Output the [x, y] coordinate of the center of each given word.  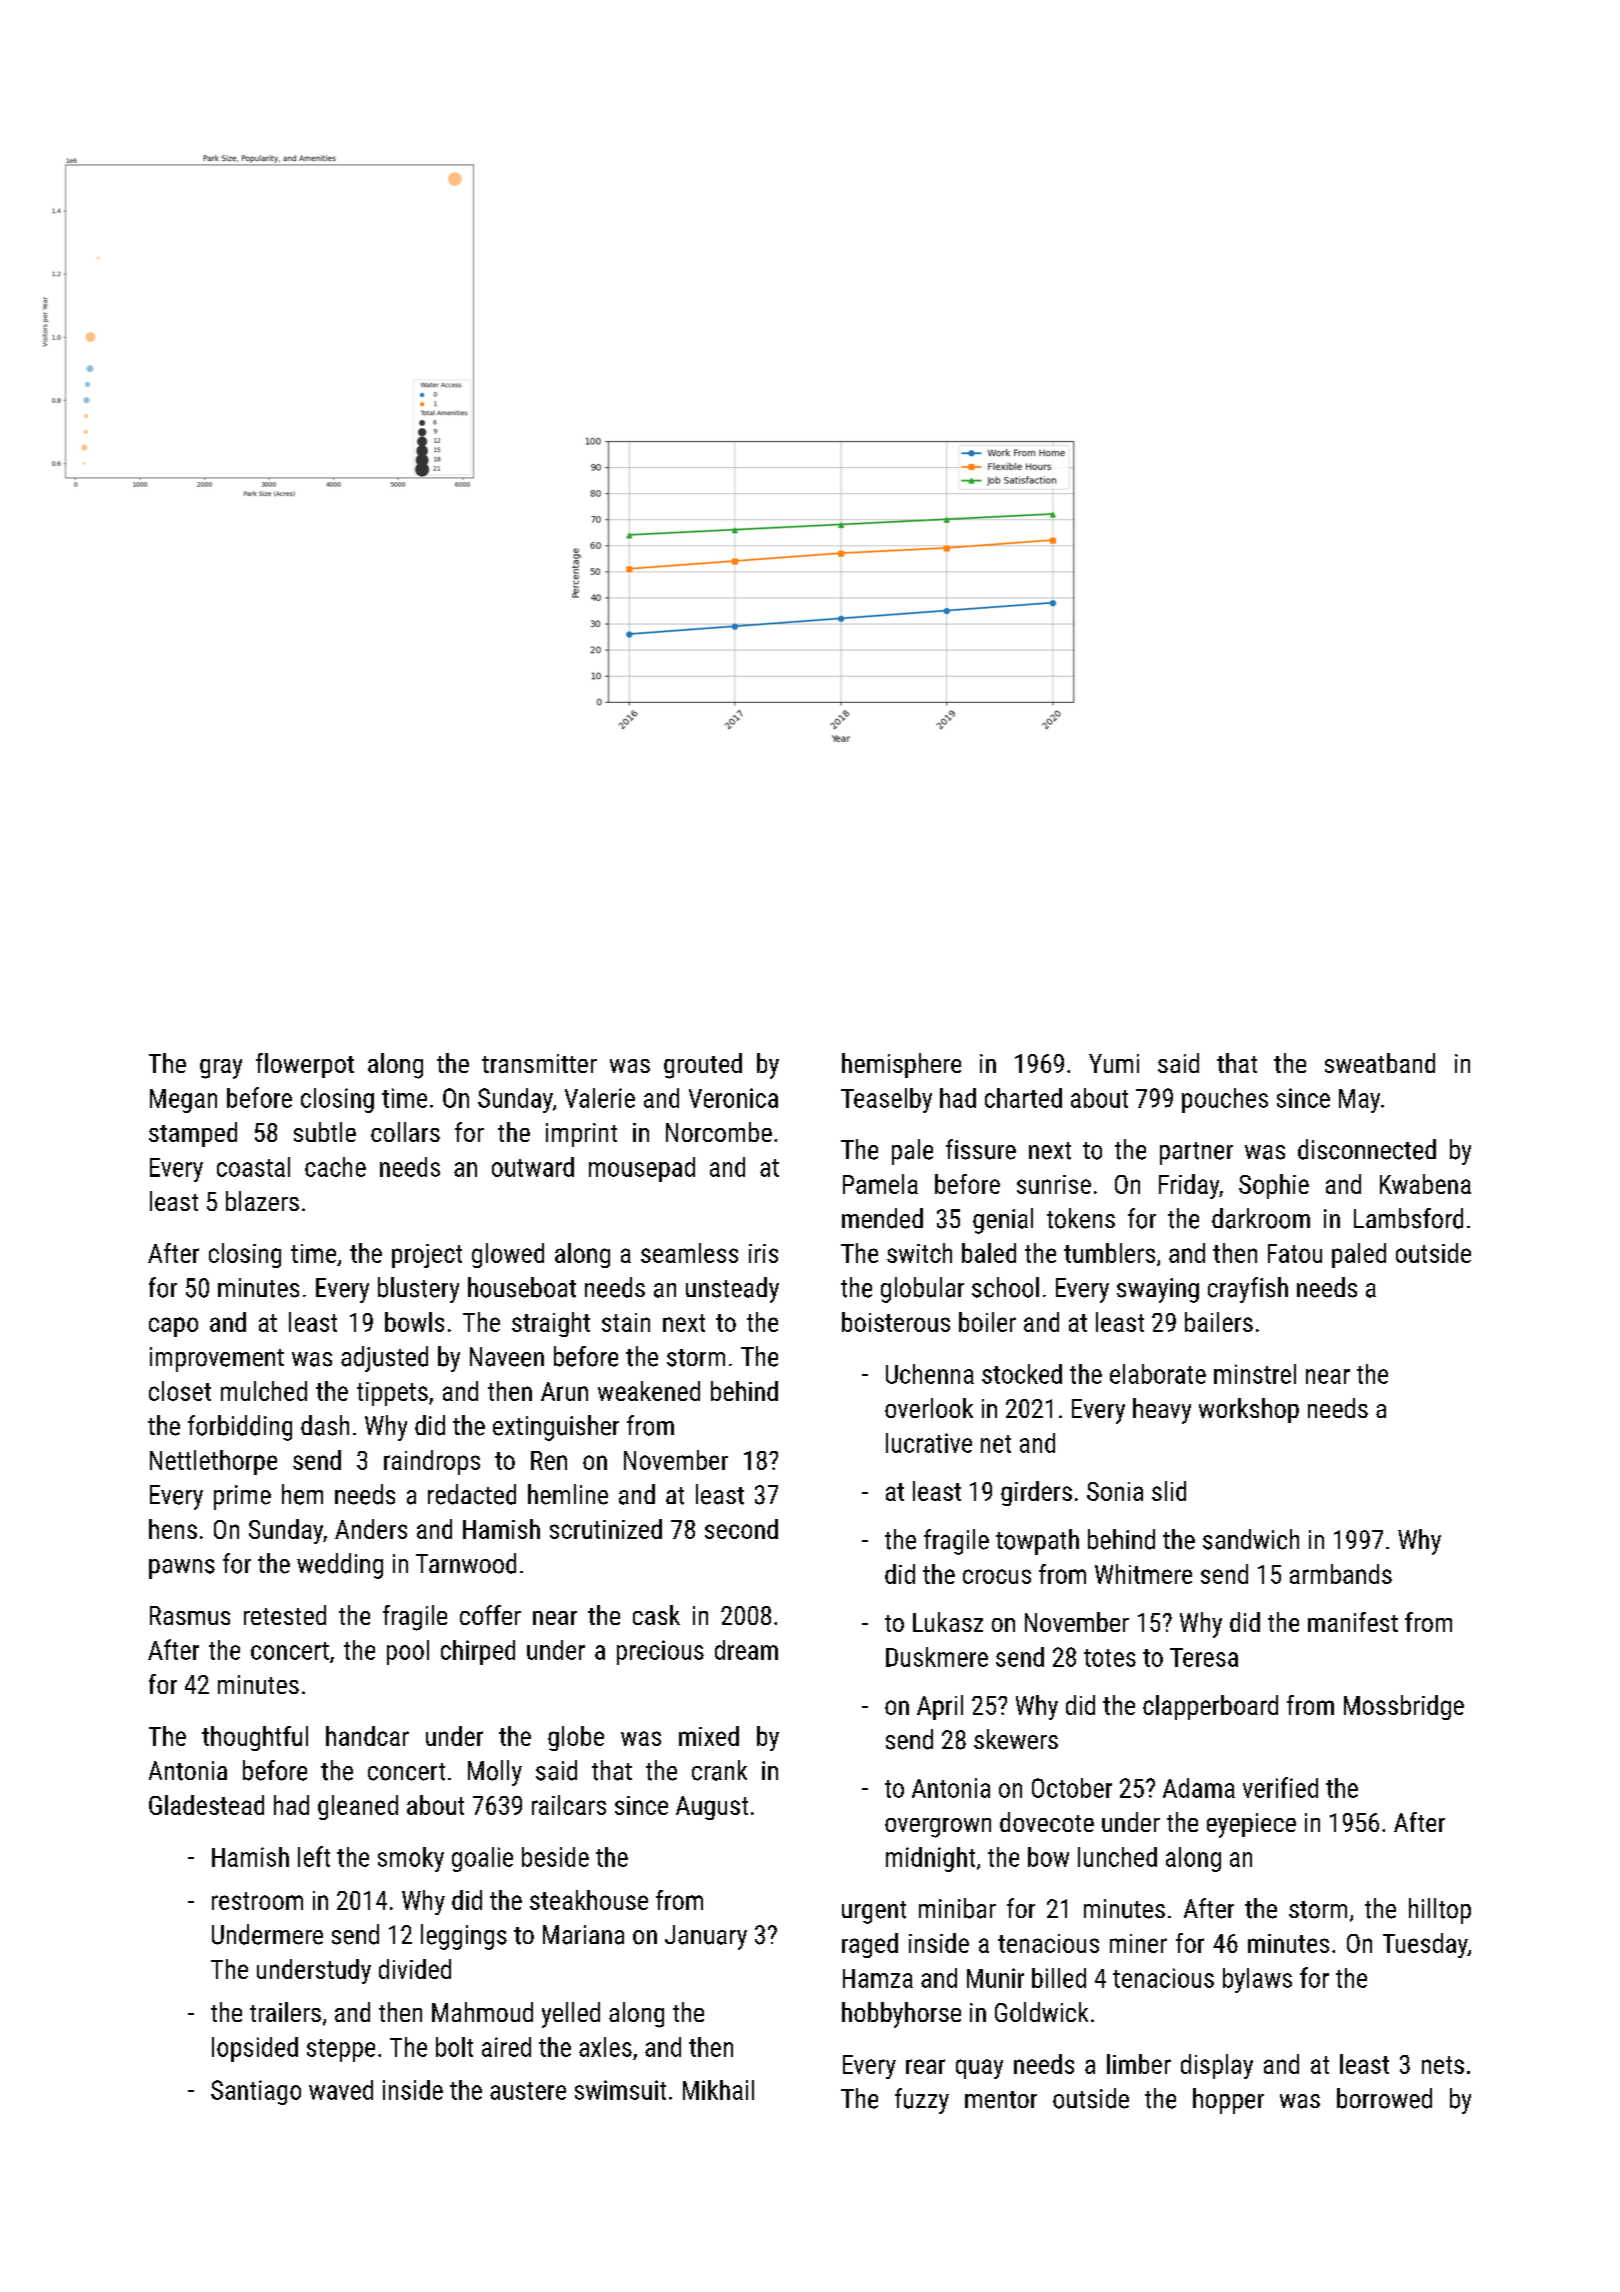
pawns [182, 1569]
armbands [1341, 1574]
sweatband [1380, 1063]
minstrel [1255, 1374]
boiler [987, 1322]
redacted [472, 1494]
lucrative [929, 1443]
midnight [930, 1859]
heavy [1162, 1411]
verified [1280, 1787]
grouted [703, 1066]
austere [528, 2091]
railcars [569, 1805]
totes [1110, 1658]
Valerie [600, 1098]
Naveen [507, 1357]
